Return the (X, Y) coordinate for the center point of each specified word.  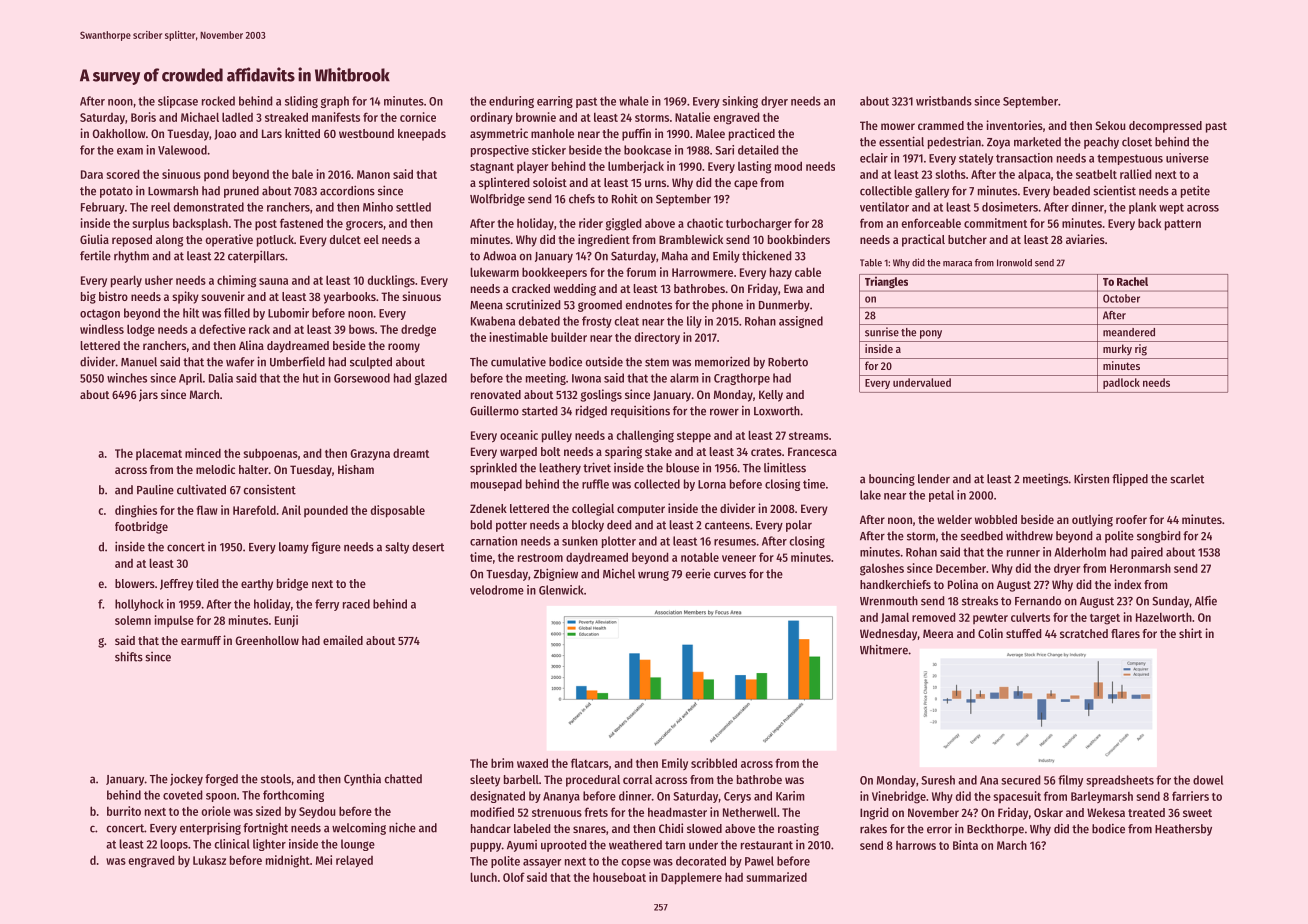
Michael (200, 117)
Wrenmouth (889, 601)
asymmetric (499, 134)
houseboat (619, 877)
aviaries (1085, 239)
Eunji (286, 621)
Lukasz (209, 860)
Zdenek (488, 508)
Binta (965, 845)
